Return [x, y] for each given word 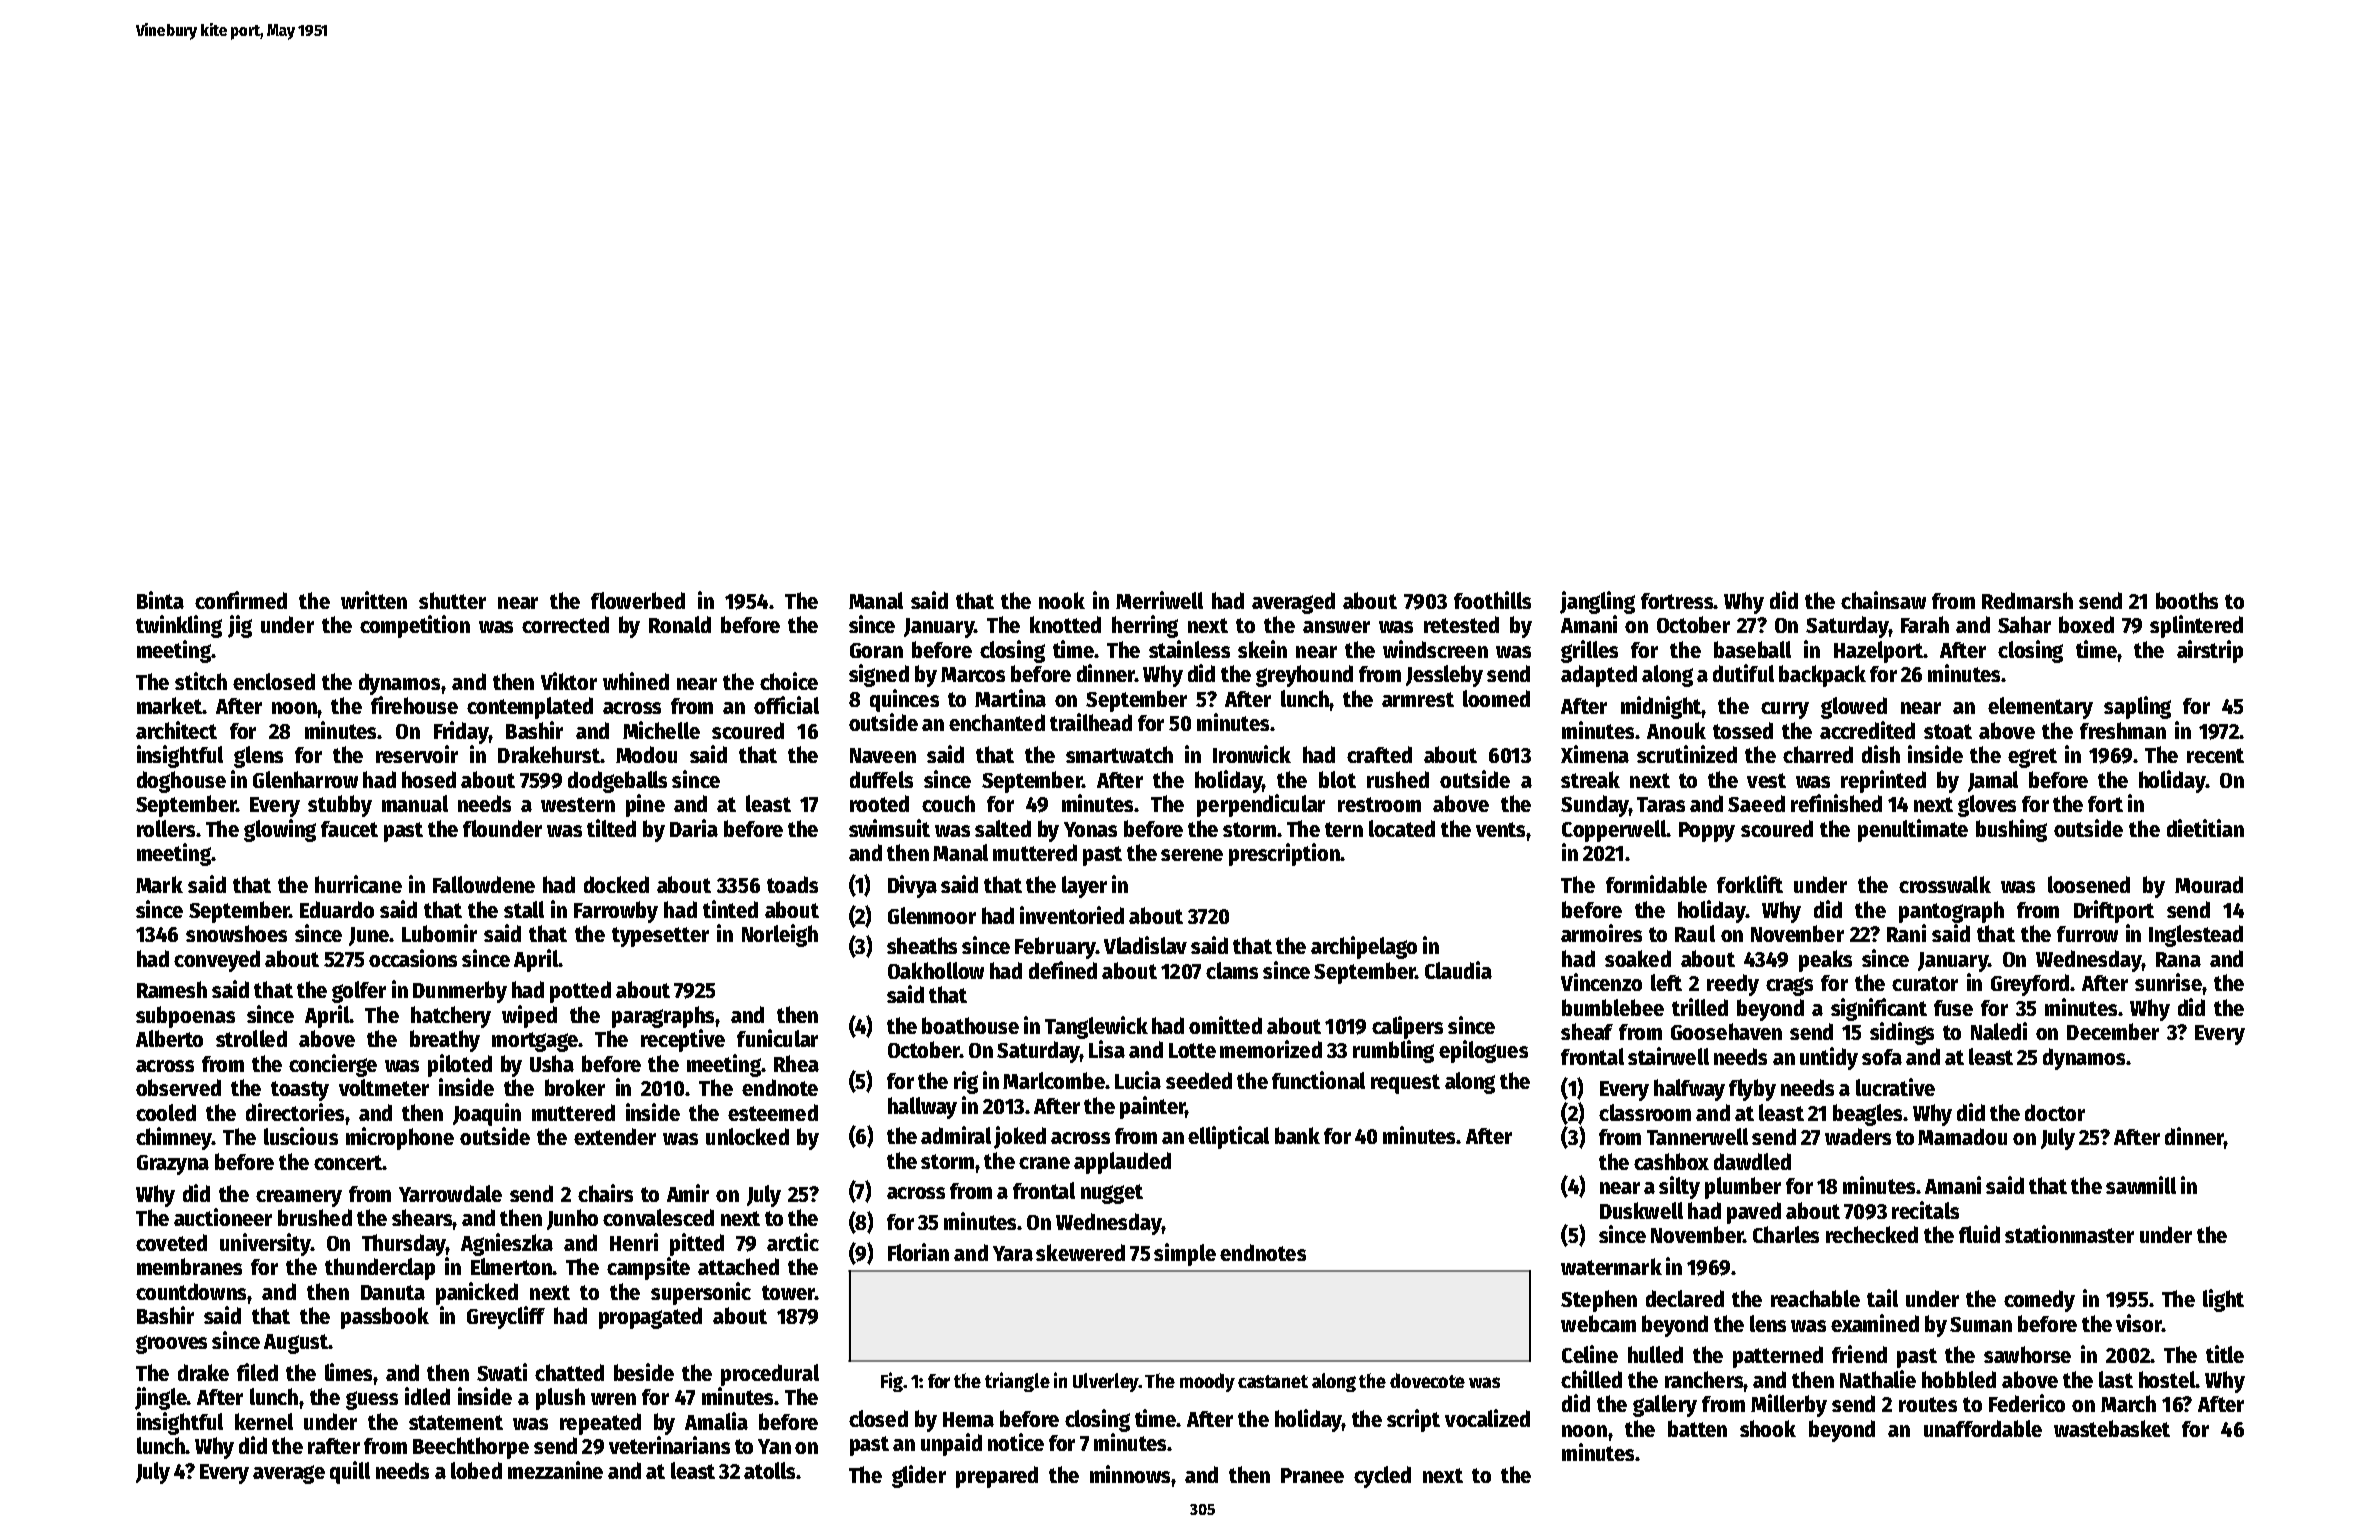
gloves [1987, 806]
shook [1768, 1428]
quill [350, 1472]
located [1402, 828]
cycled [1382, 1477]
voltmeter [384, 1087]
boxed [2086, 624]
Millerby [1789, 1405]
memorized [1271, 1049]
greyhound [1304, 676]
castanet [1273, 1381]
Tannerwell [1697, 1136]
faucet [349, 829]
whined [636, 681]
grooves [171, 1344]
